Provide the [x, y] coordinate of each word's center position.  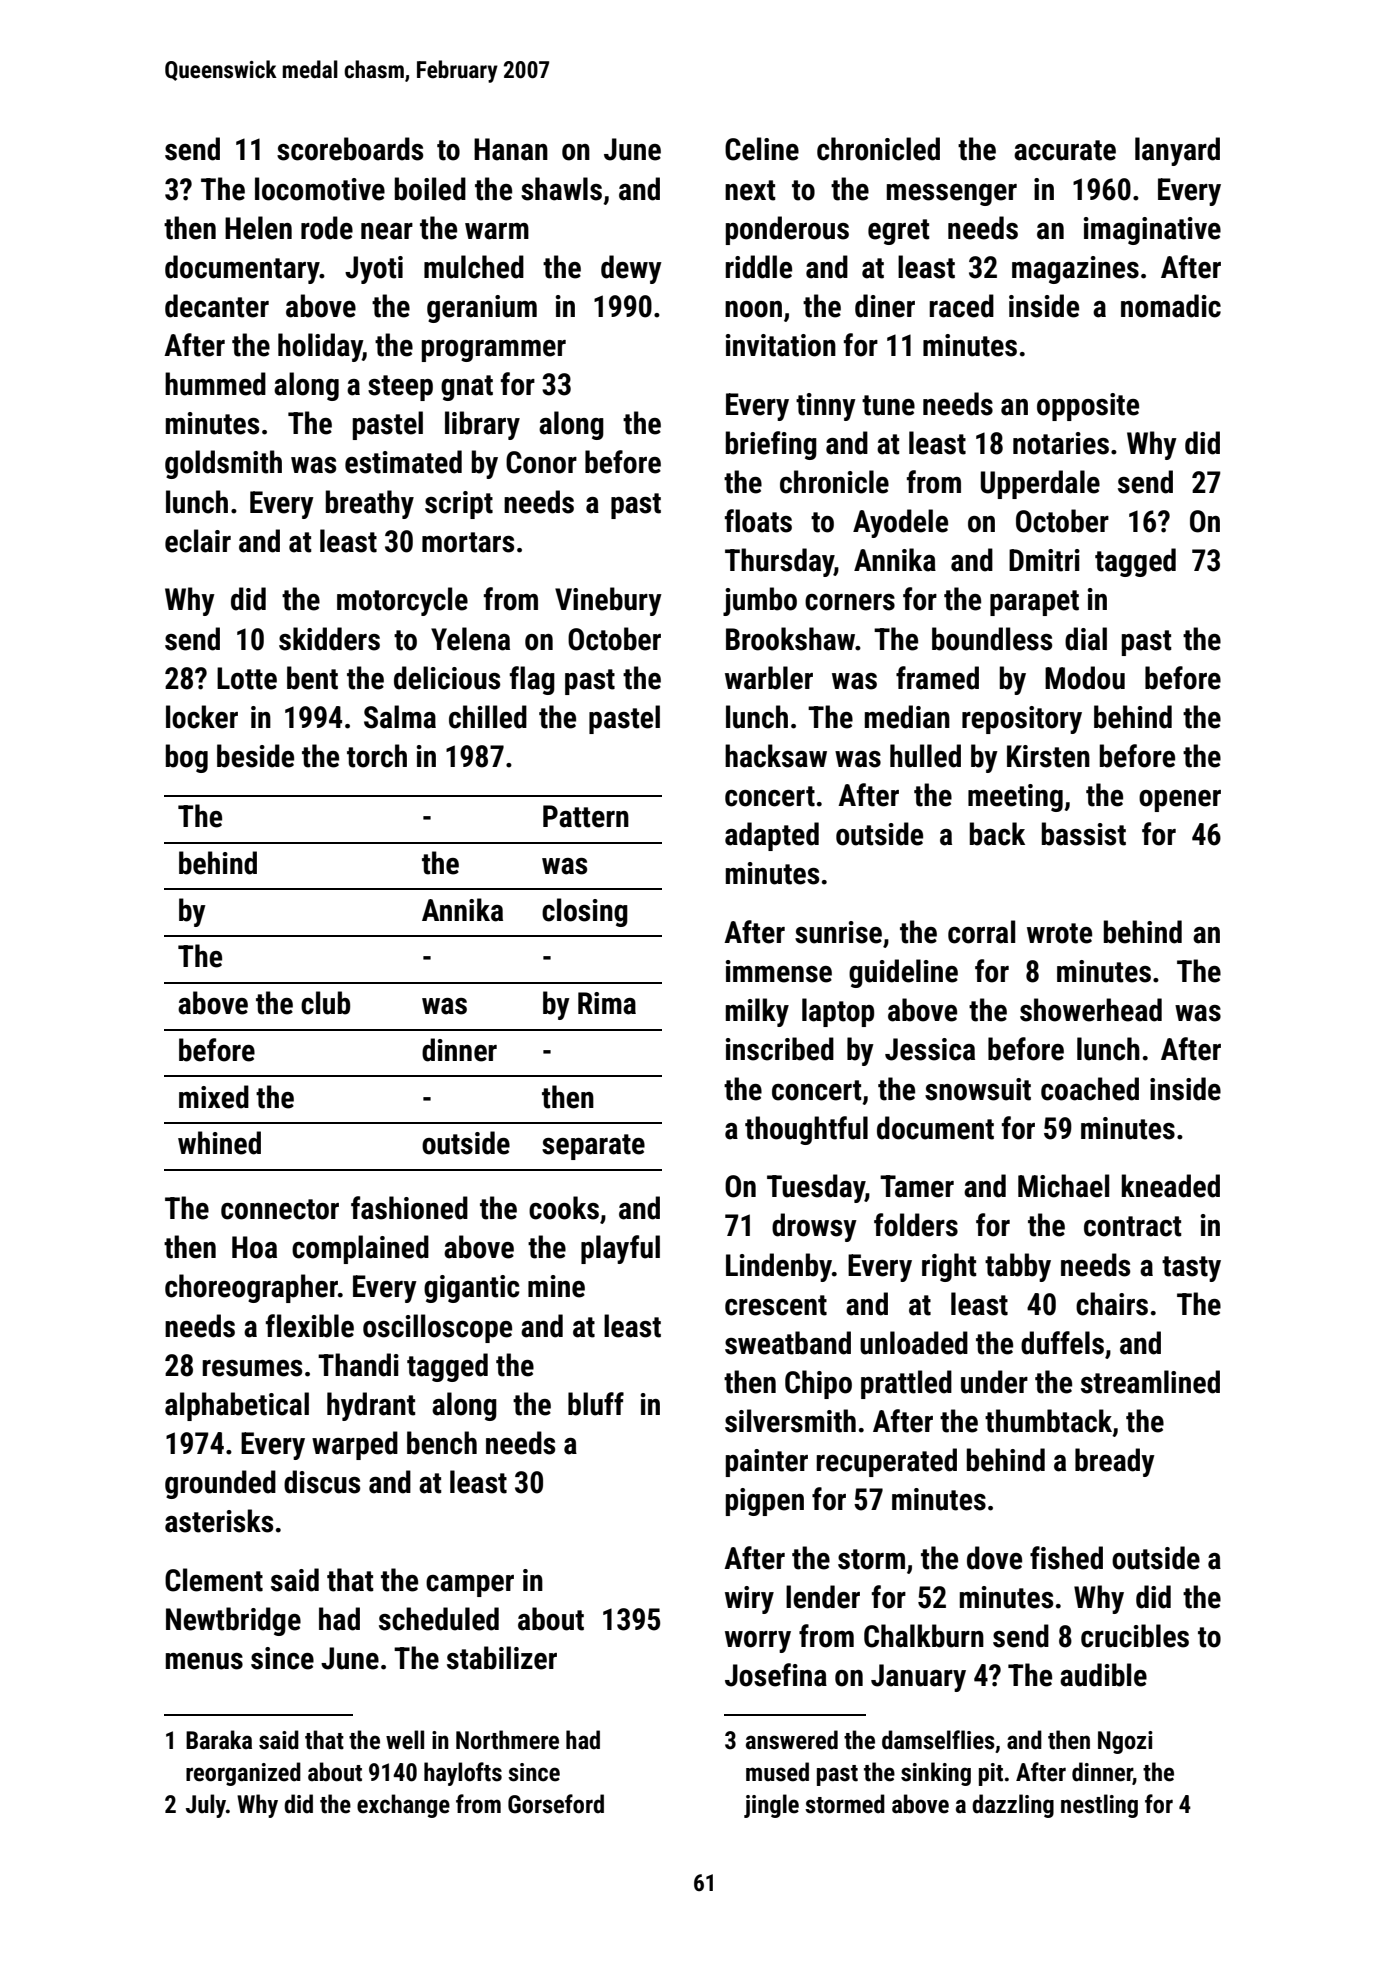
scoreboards [350, 149]
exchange [403, 1806]
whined [219, 1143]
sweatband [788, 1343]
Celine [762, 149]
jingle [771, 1806]
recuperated [886, 1462]
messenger [952, 195]
